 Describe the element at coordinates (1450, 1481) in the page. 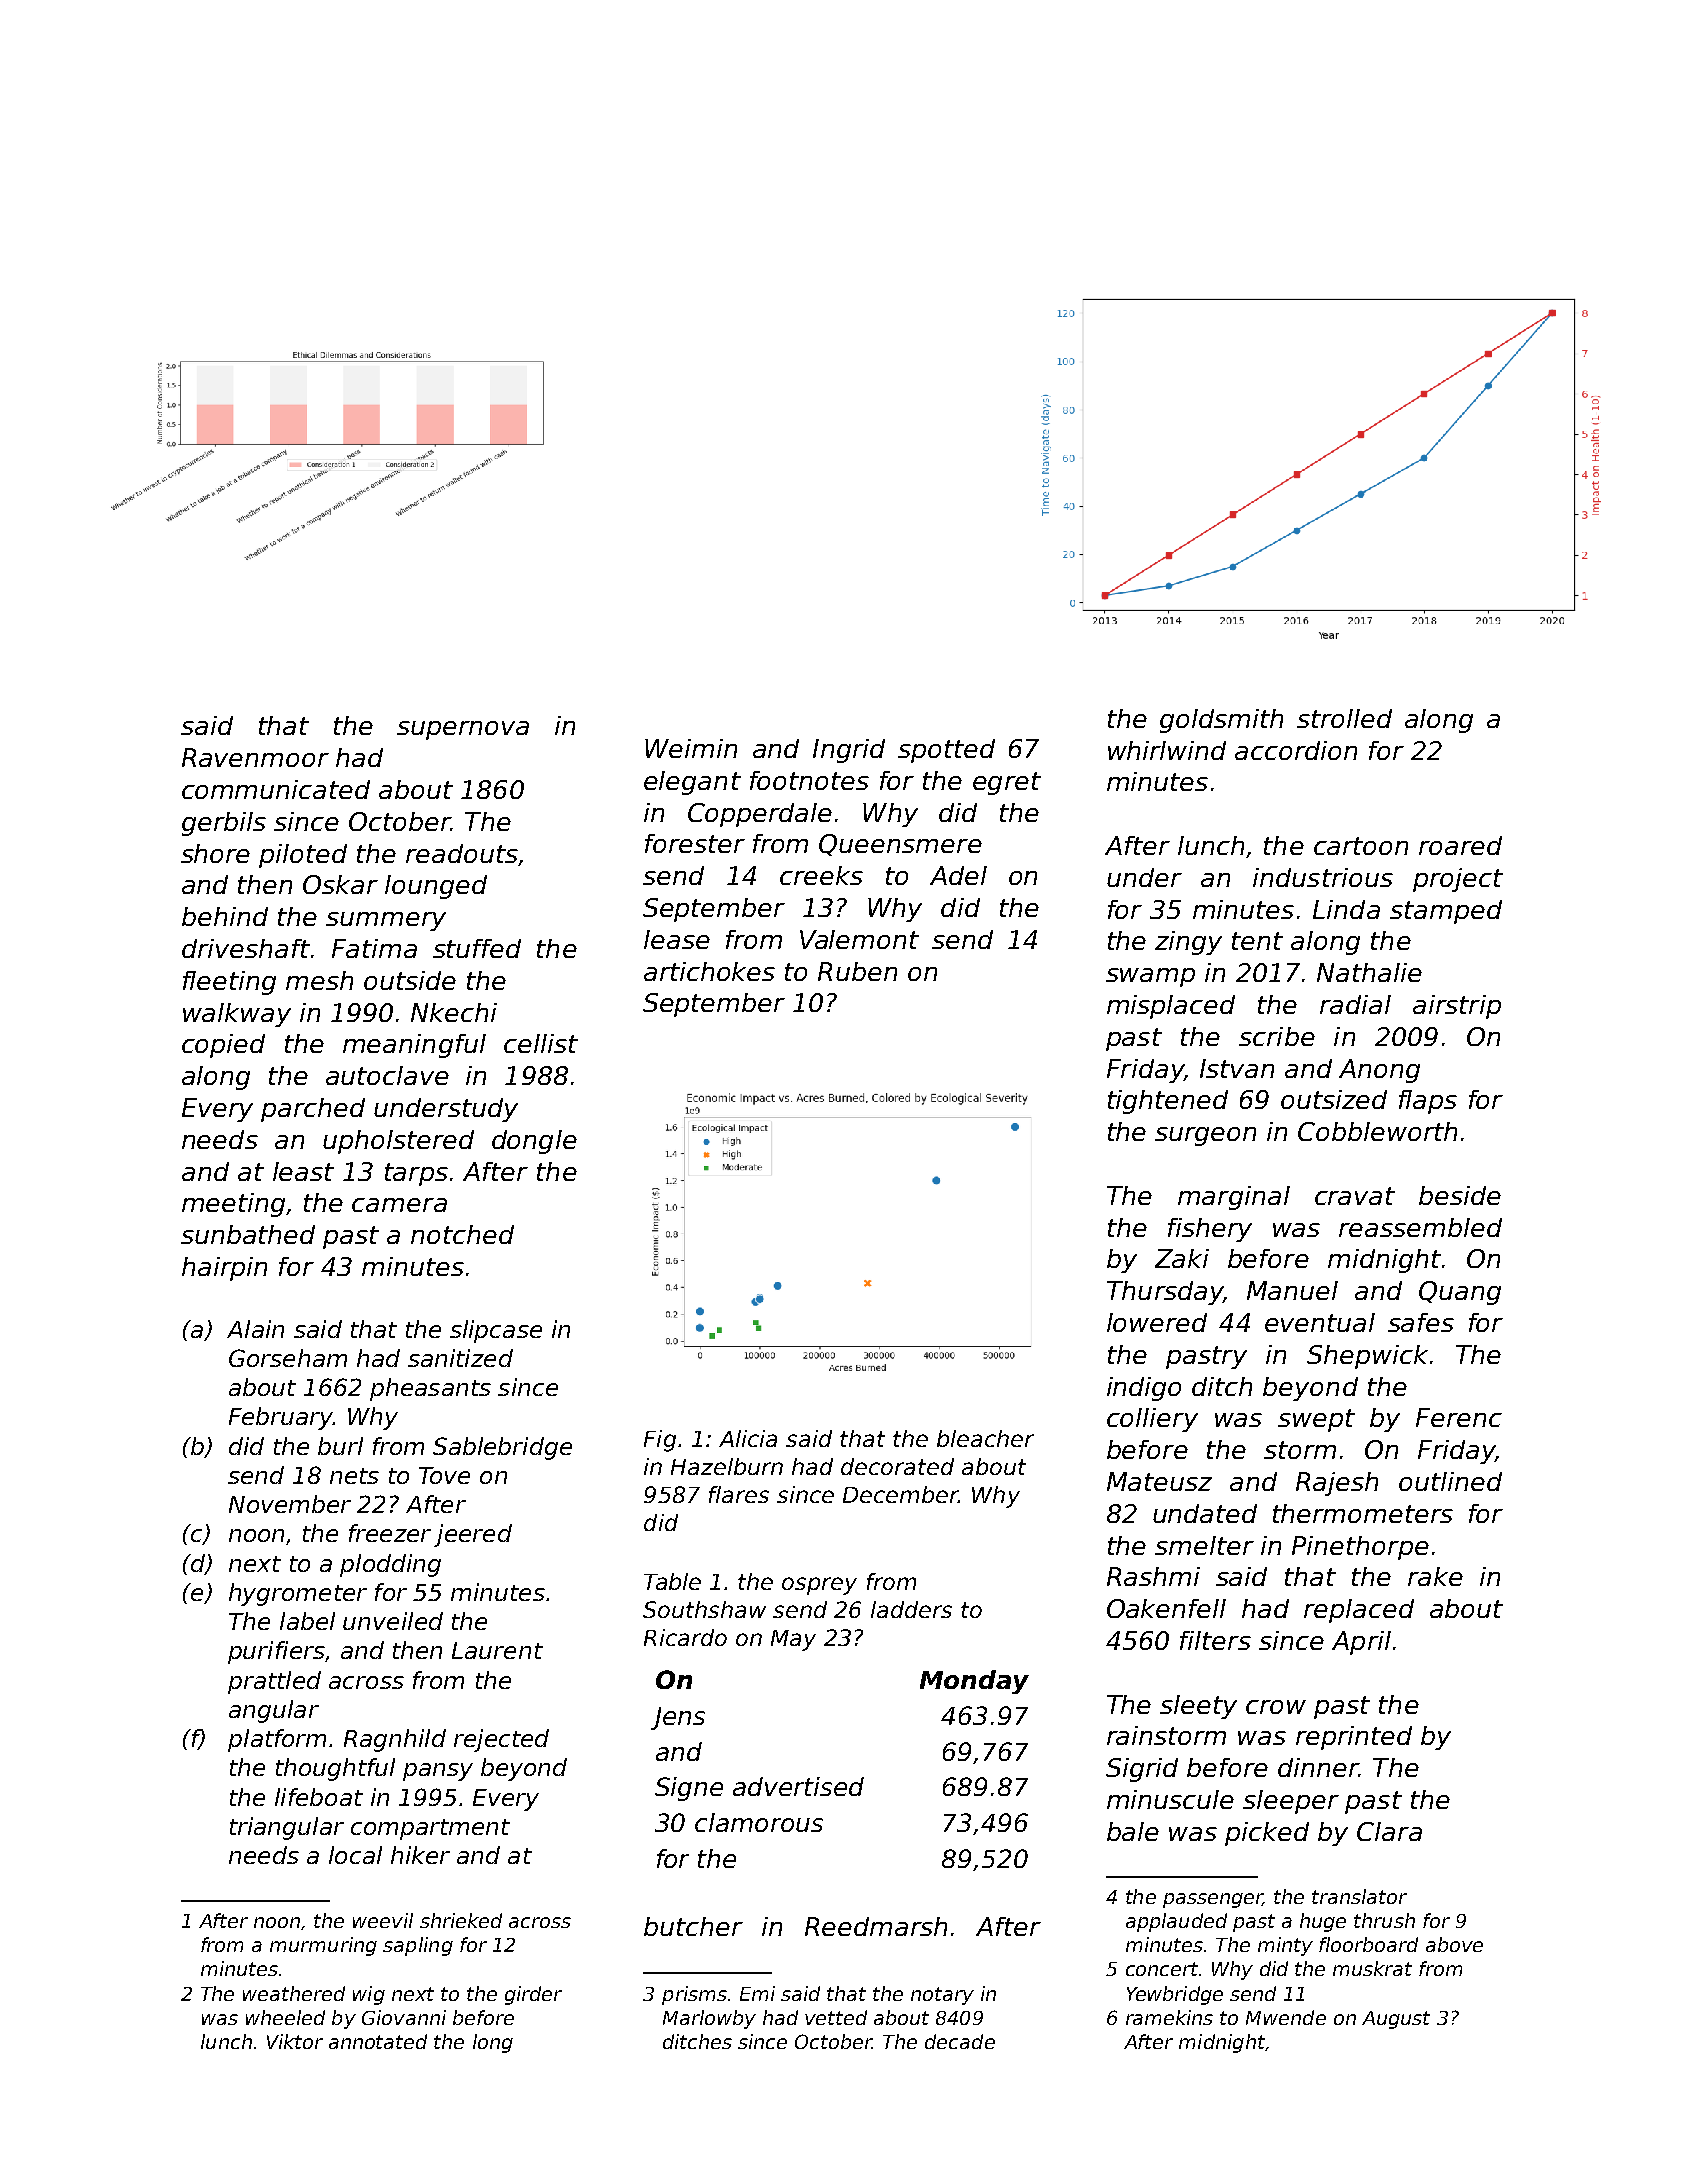

I see `outlined` at that location.
